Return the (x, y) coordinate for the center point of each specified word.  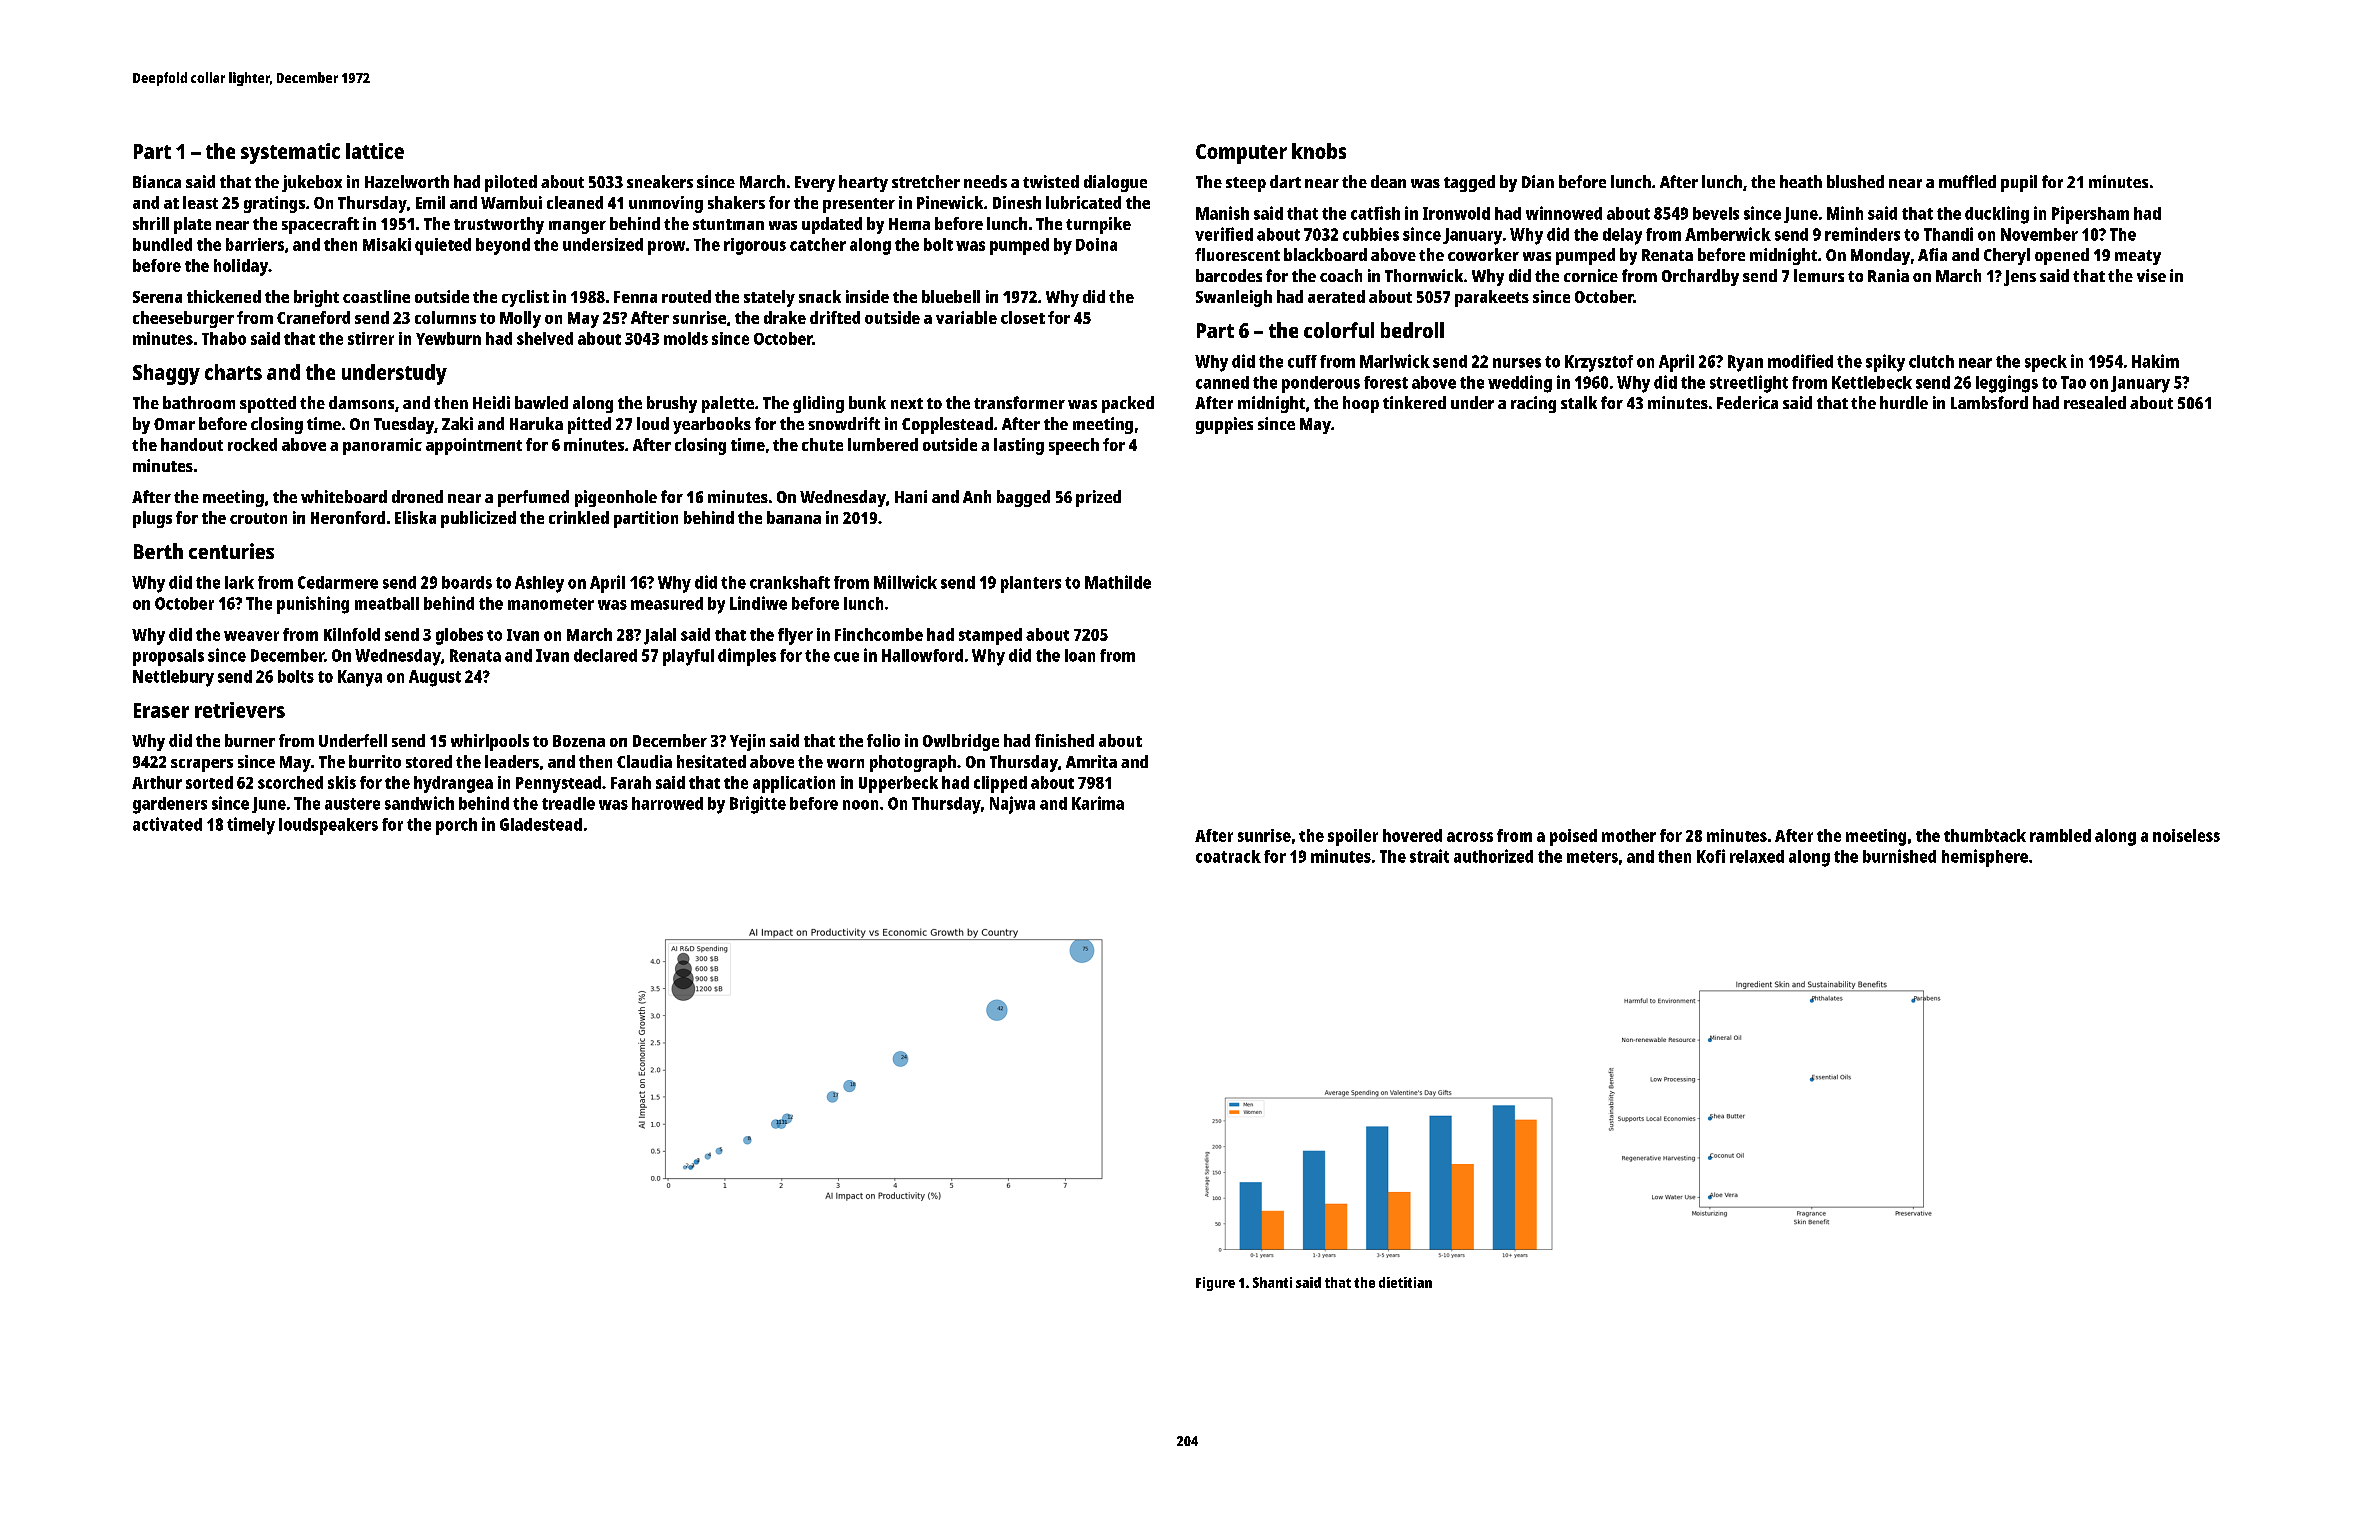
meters (1592, 857)
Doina (1096, 244)
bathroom (199, 402)
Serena (157, 297)
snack (820, 296)
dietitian (1405, 1282)
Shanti (1272, 1282)
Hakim (2155, 361)
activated (167, 824)
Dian (1538, 181)
